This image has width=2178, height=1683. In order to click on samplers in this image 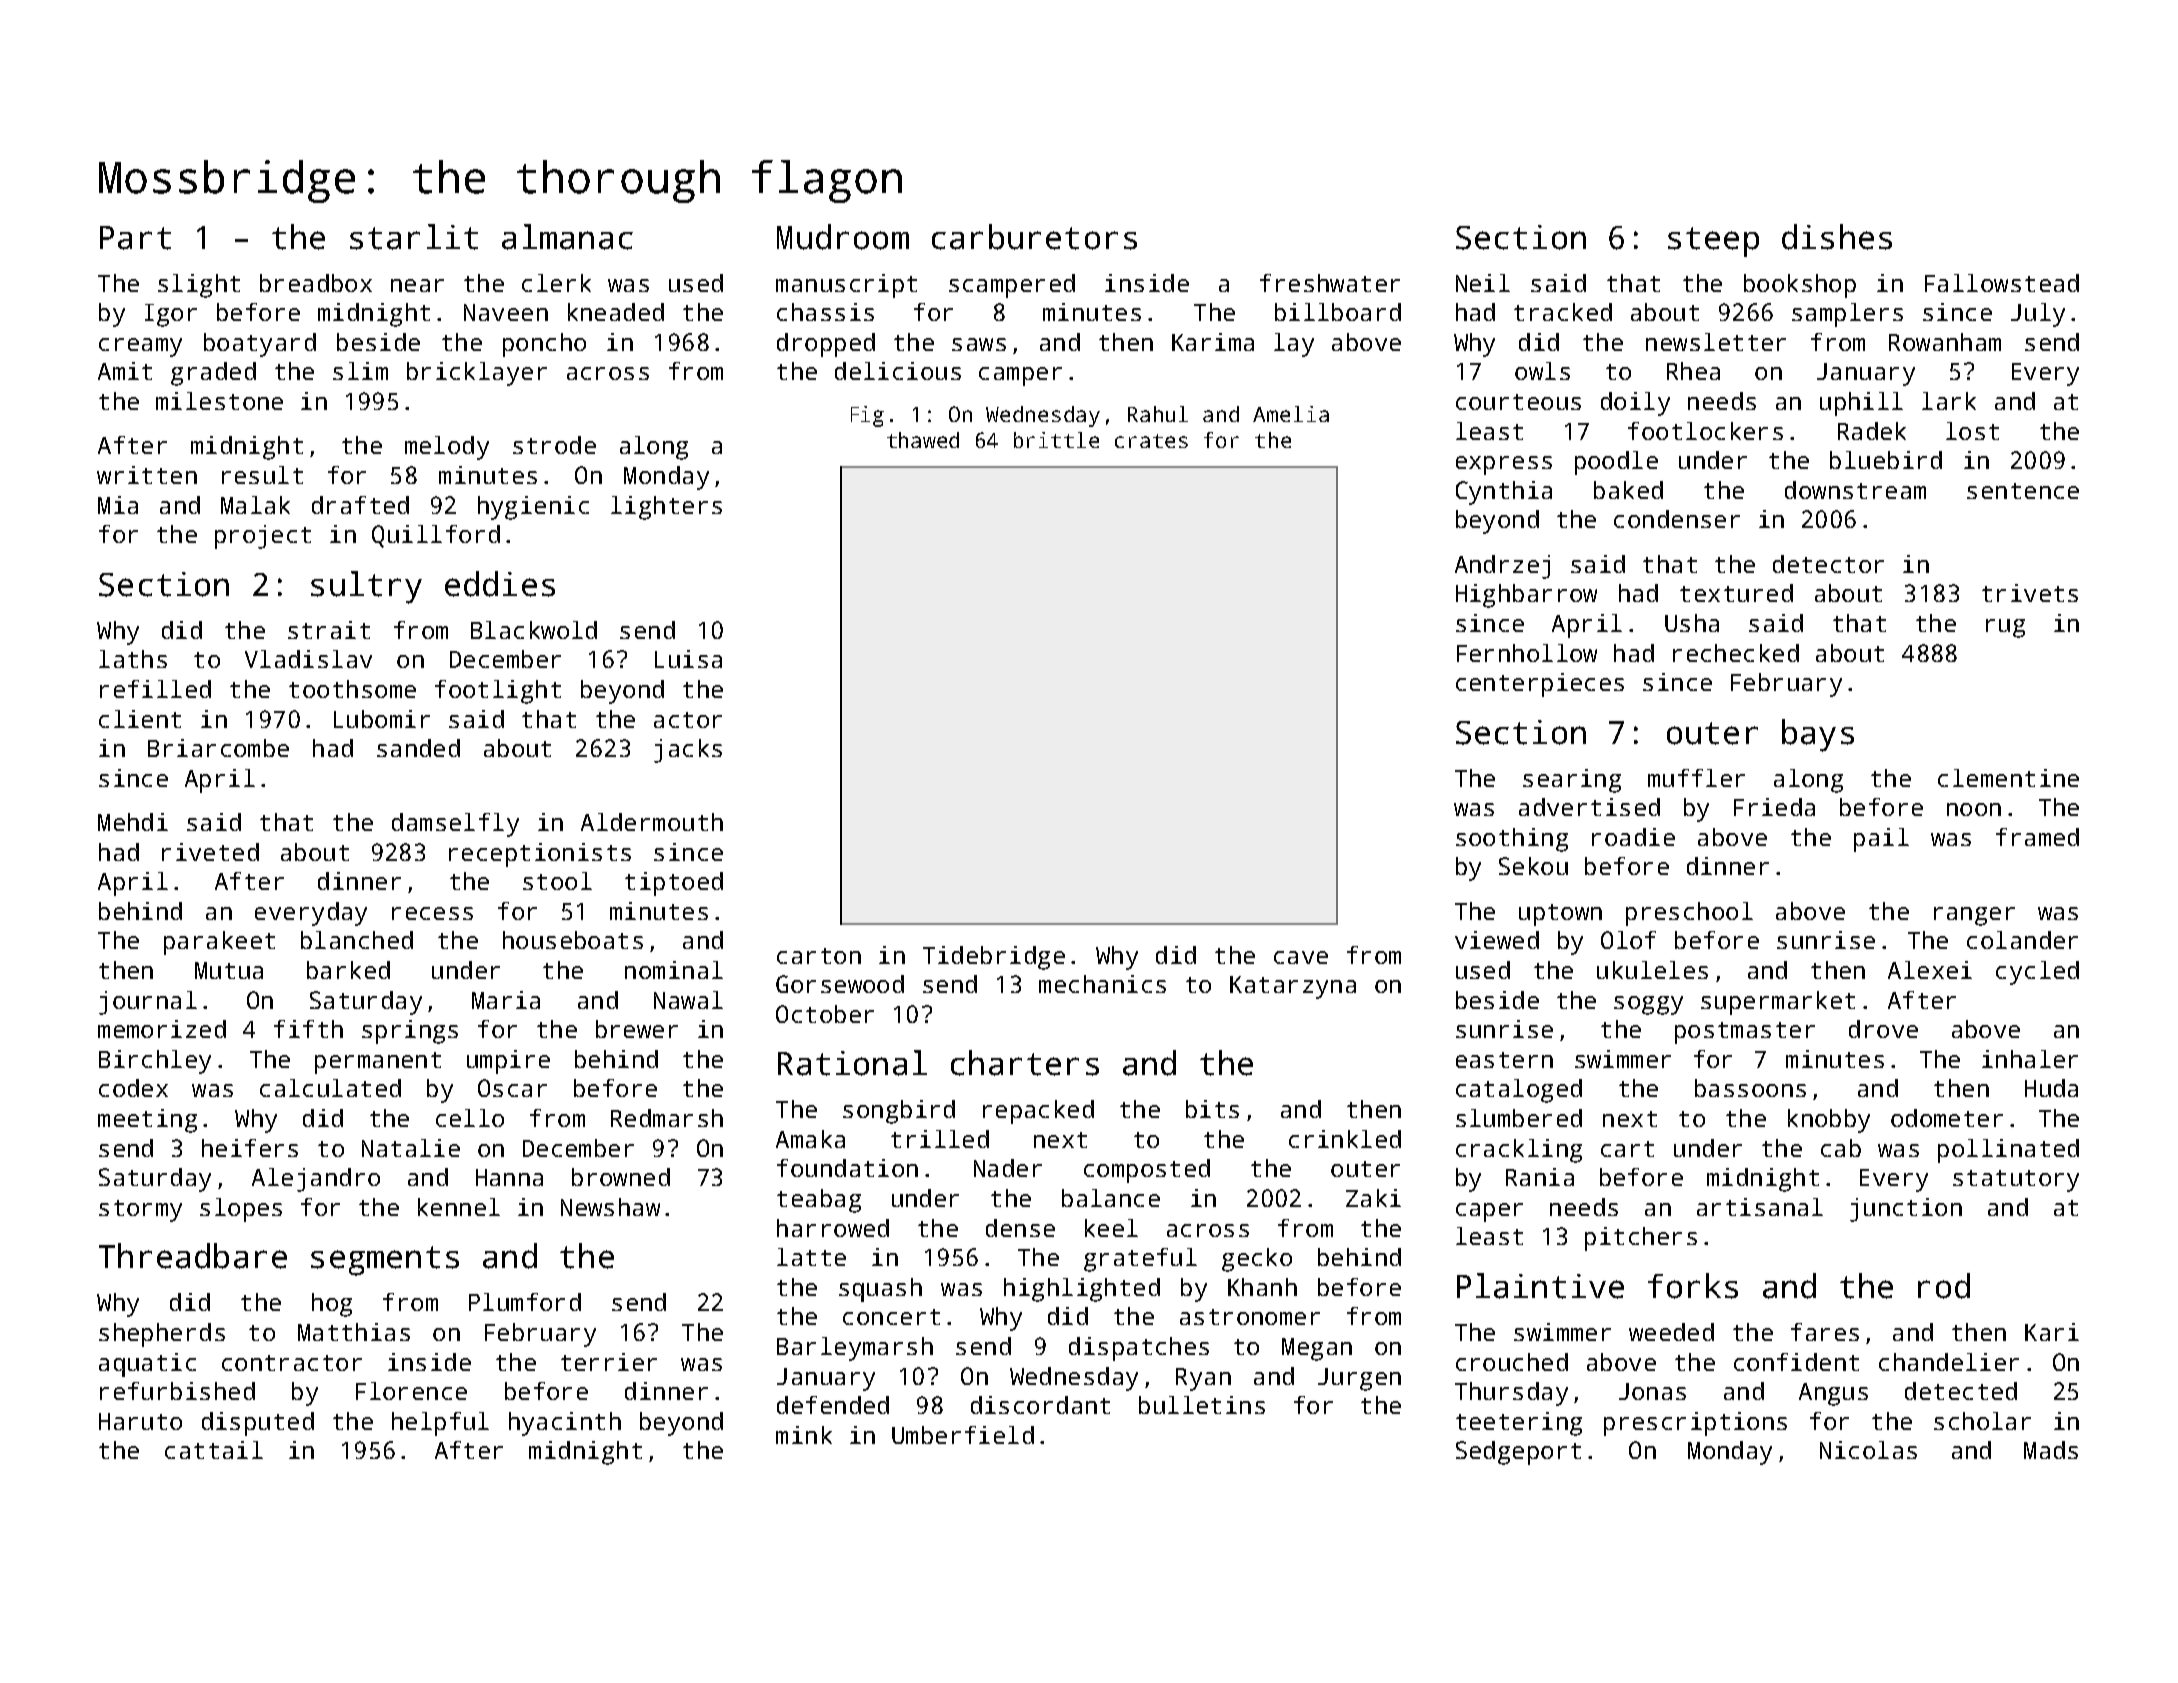, I will do `click(1847, 315)`.
